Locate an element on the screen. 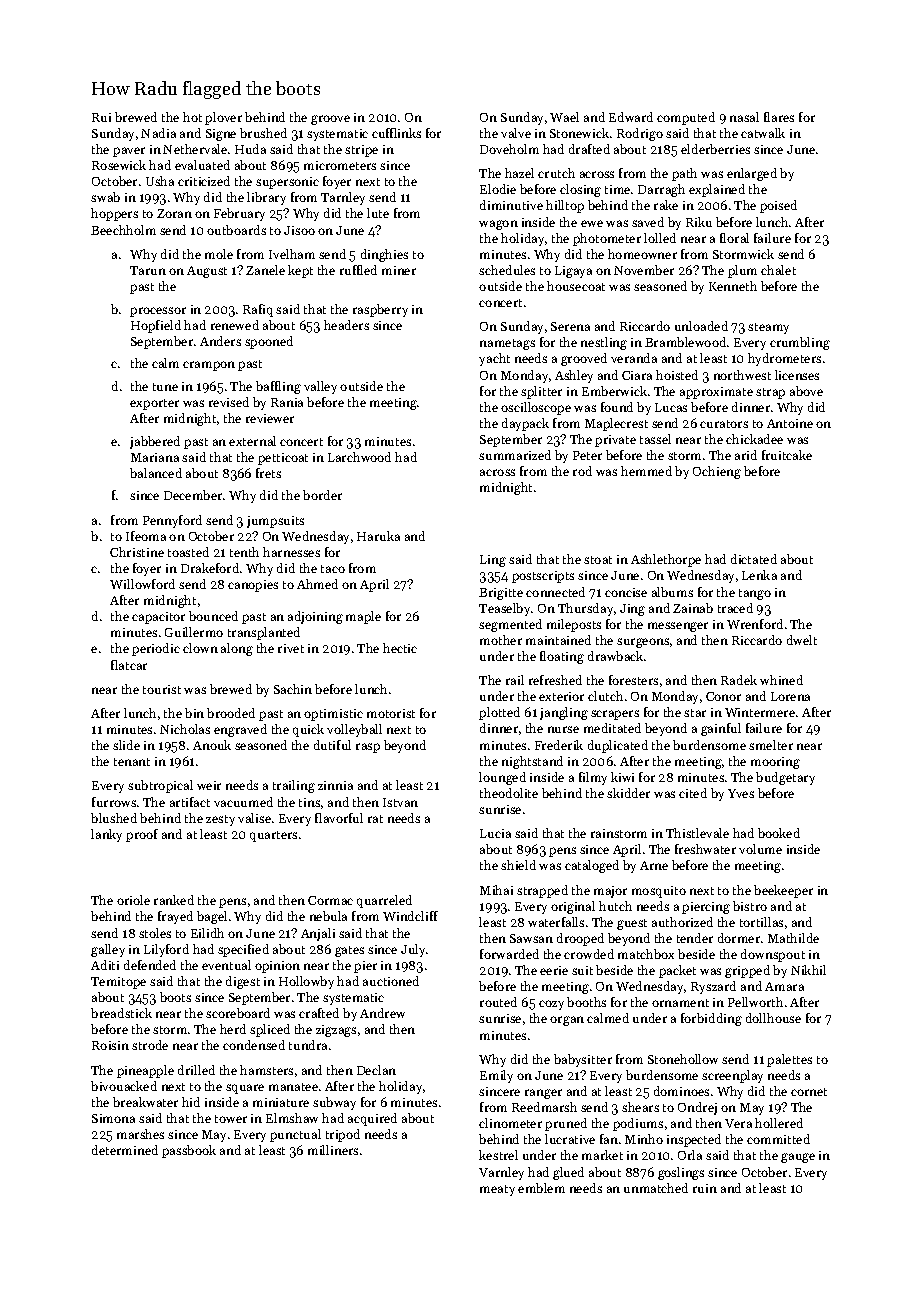  meaty is located at coordinates (497, 1190).
